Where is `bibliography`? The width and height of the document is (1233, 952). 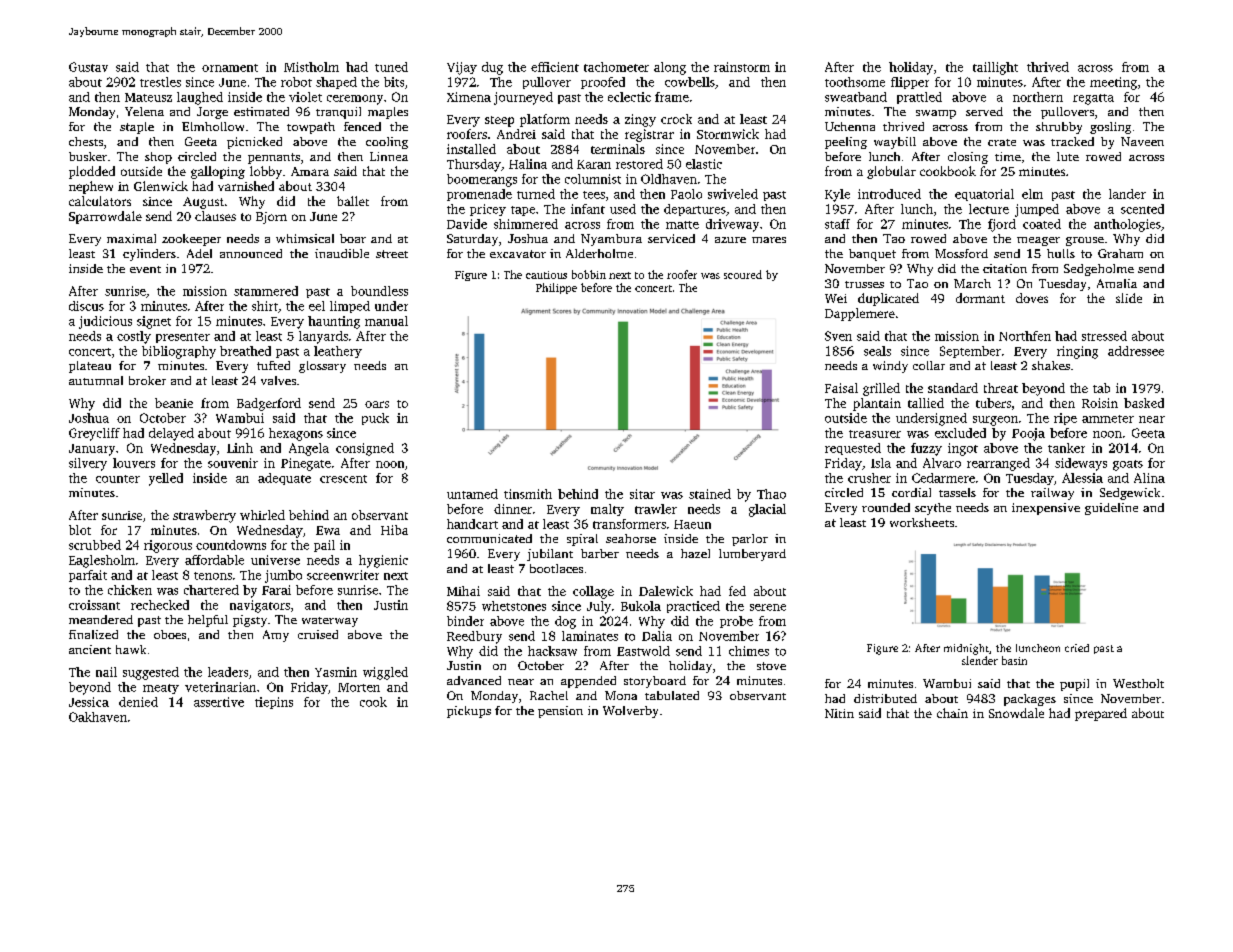
bibliography is located at coordinates (179, 352).
